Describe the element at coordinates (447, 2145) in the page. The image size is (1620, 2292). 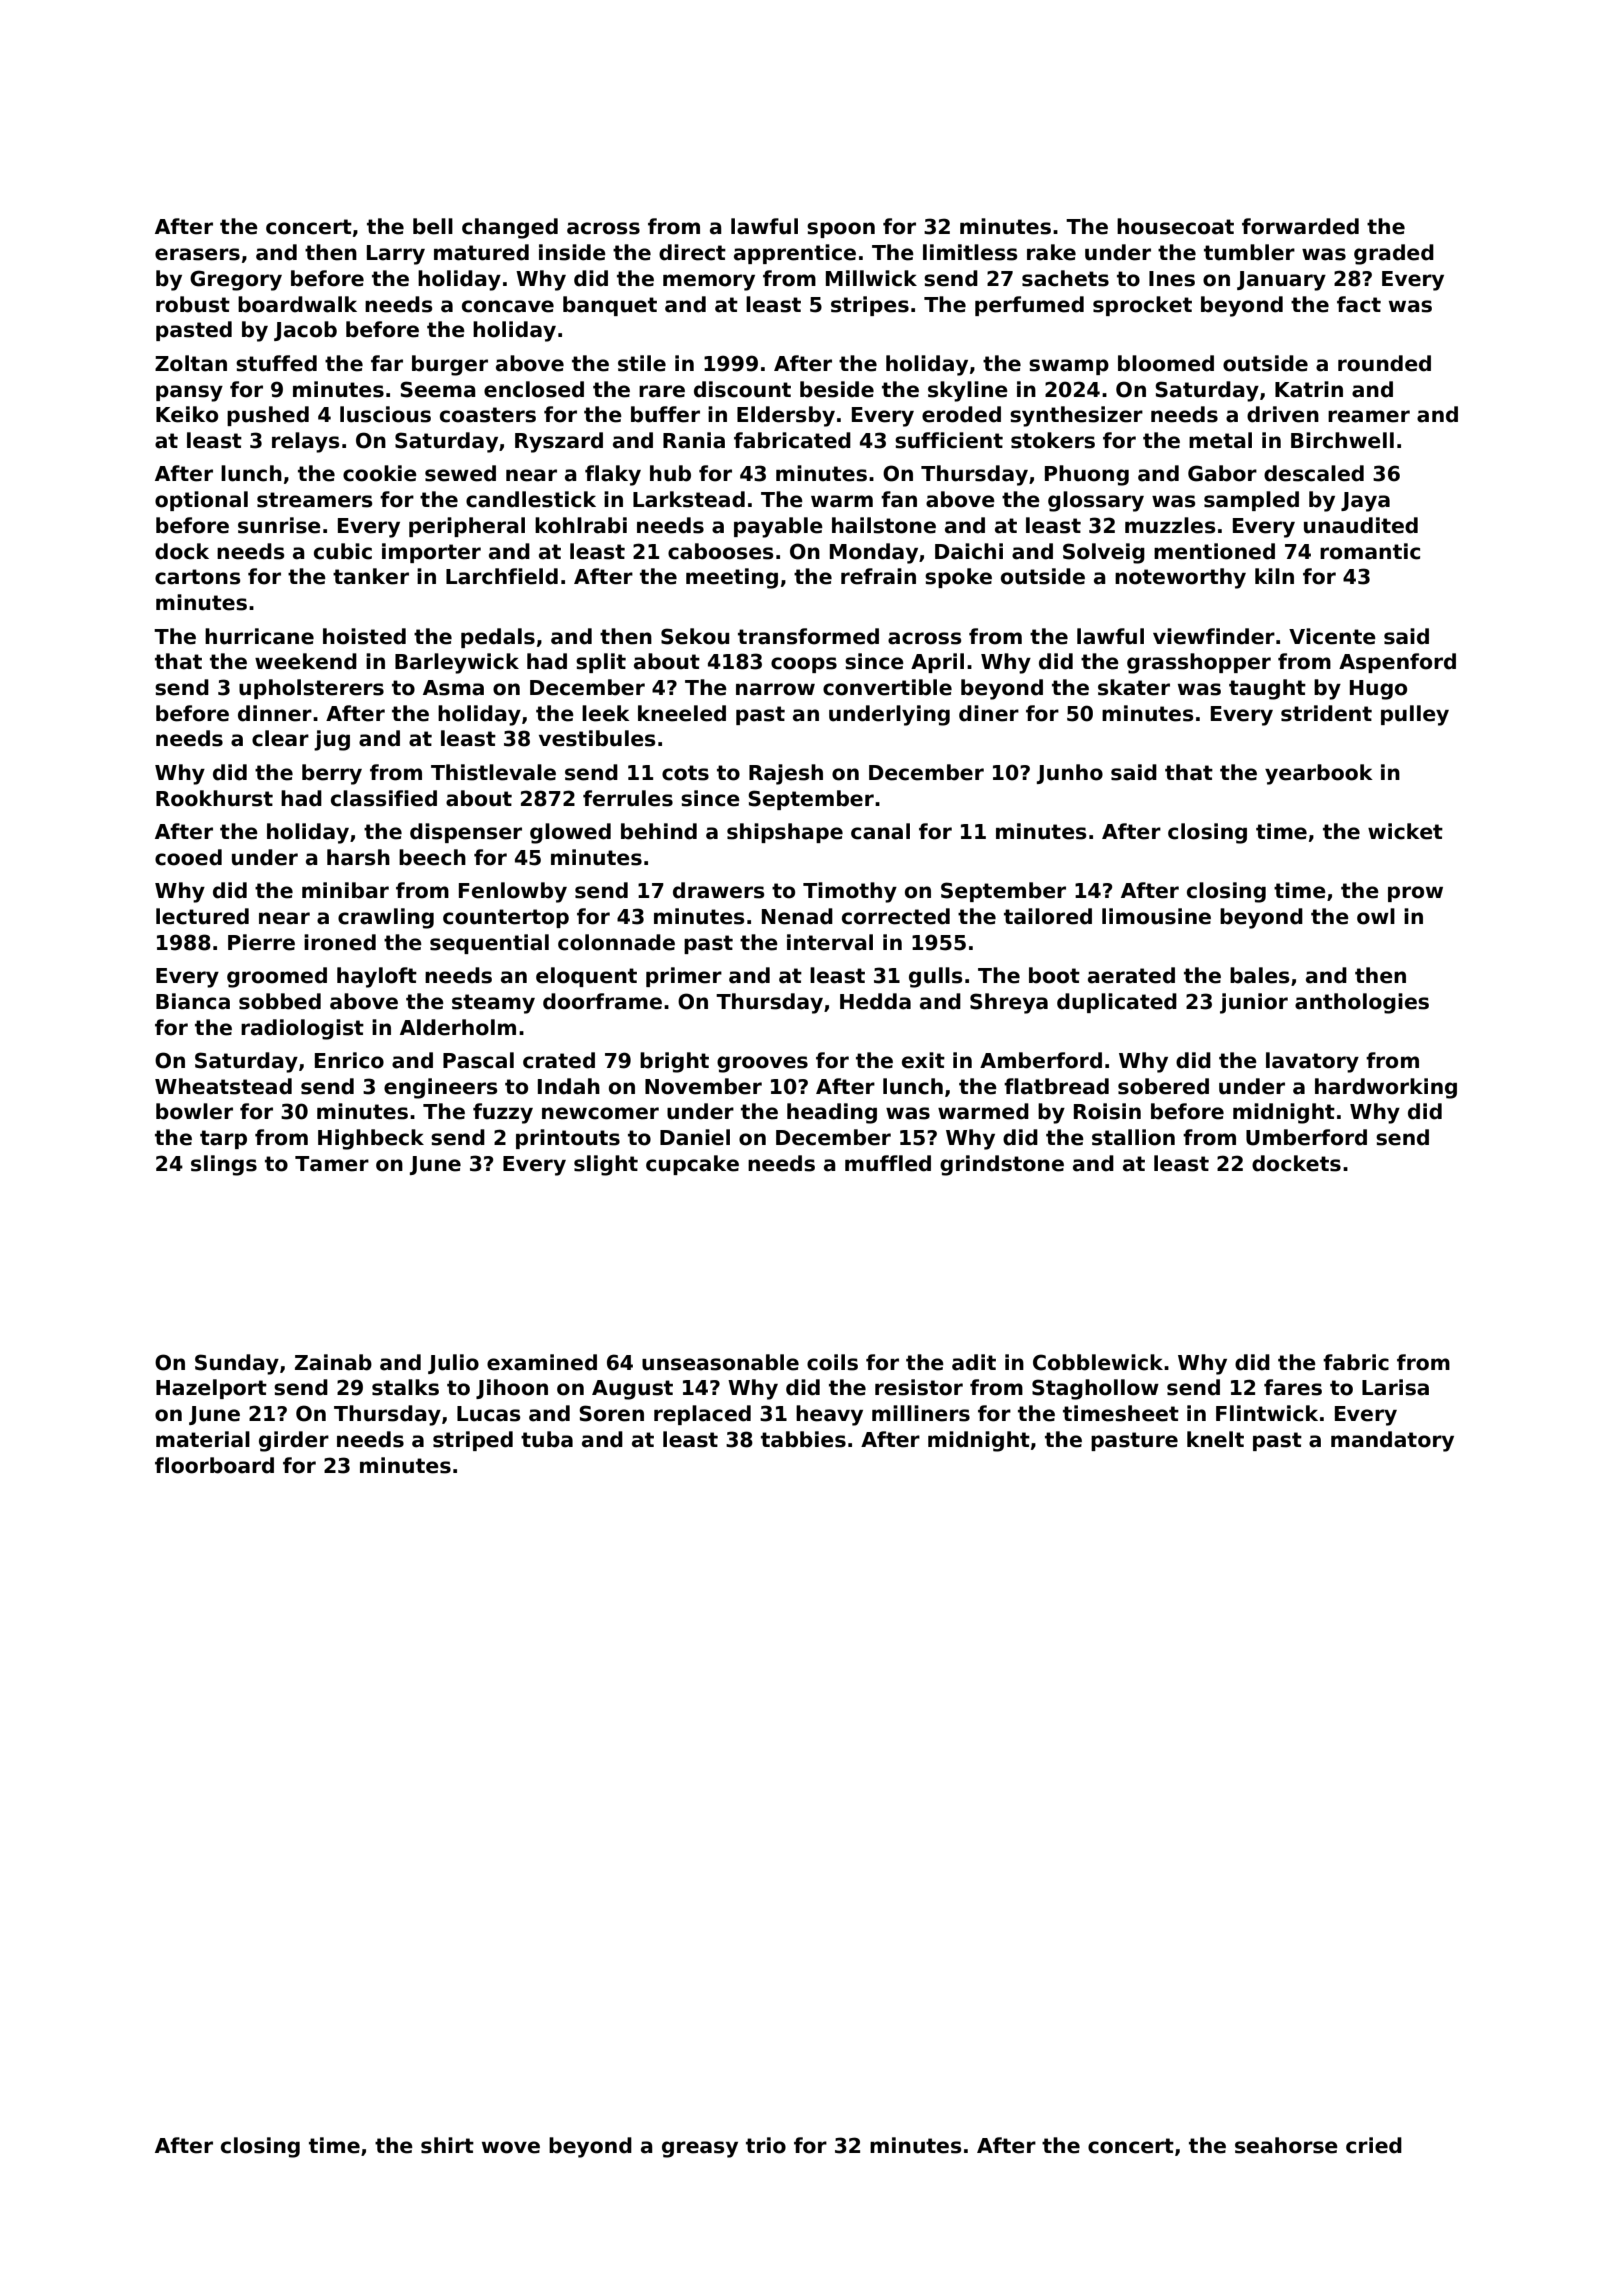
I see `shirt` at that location.
